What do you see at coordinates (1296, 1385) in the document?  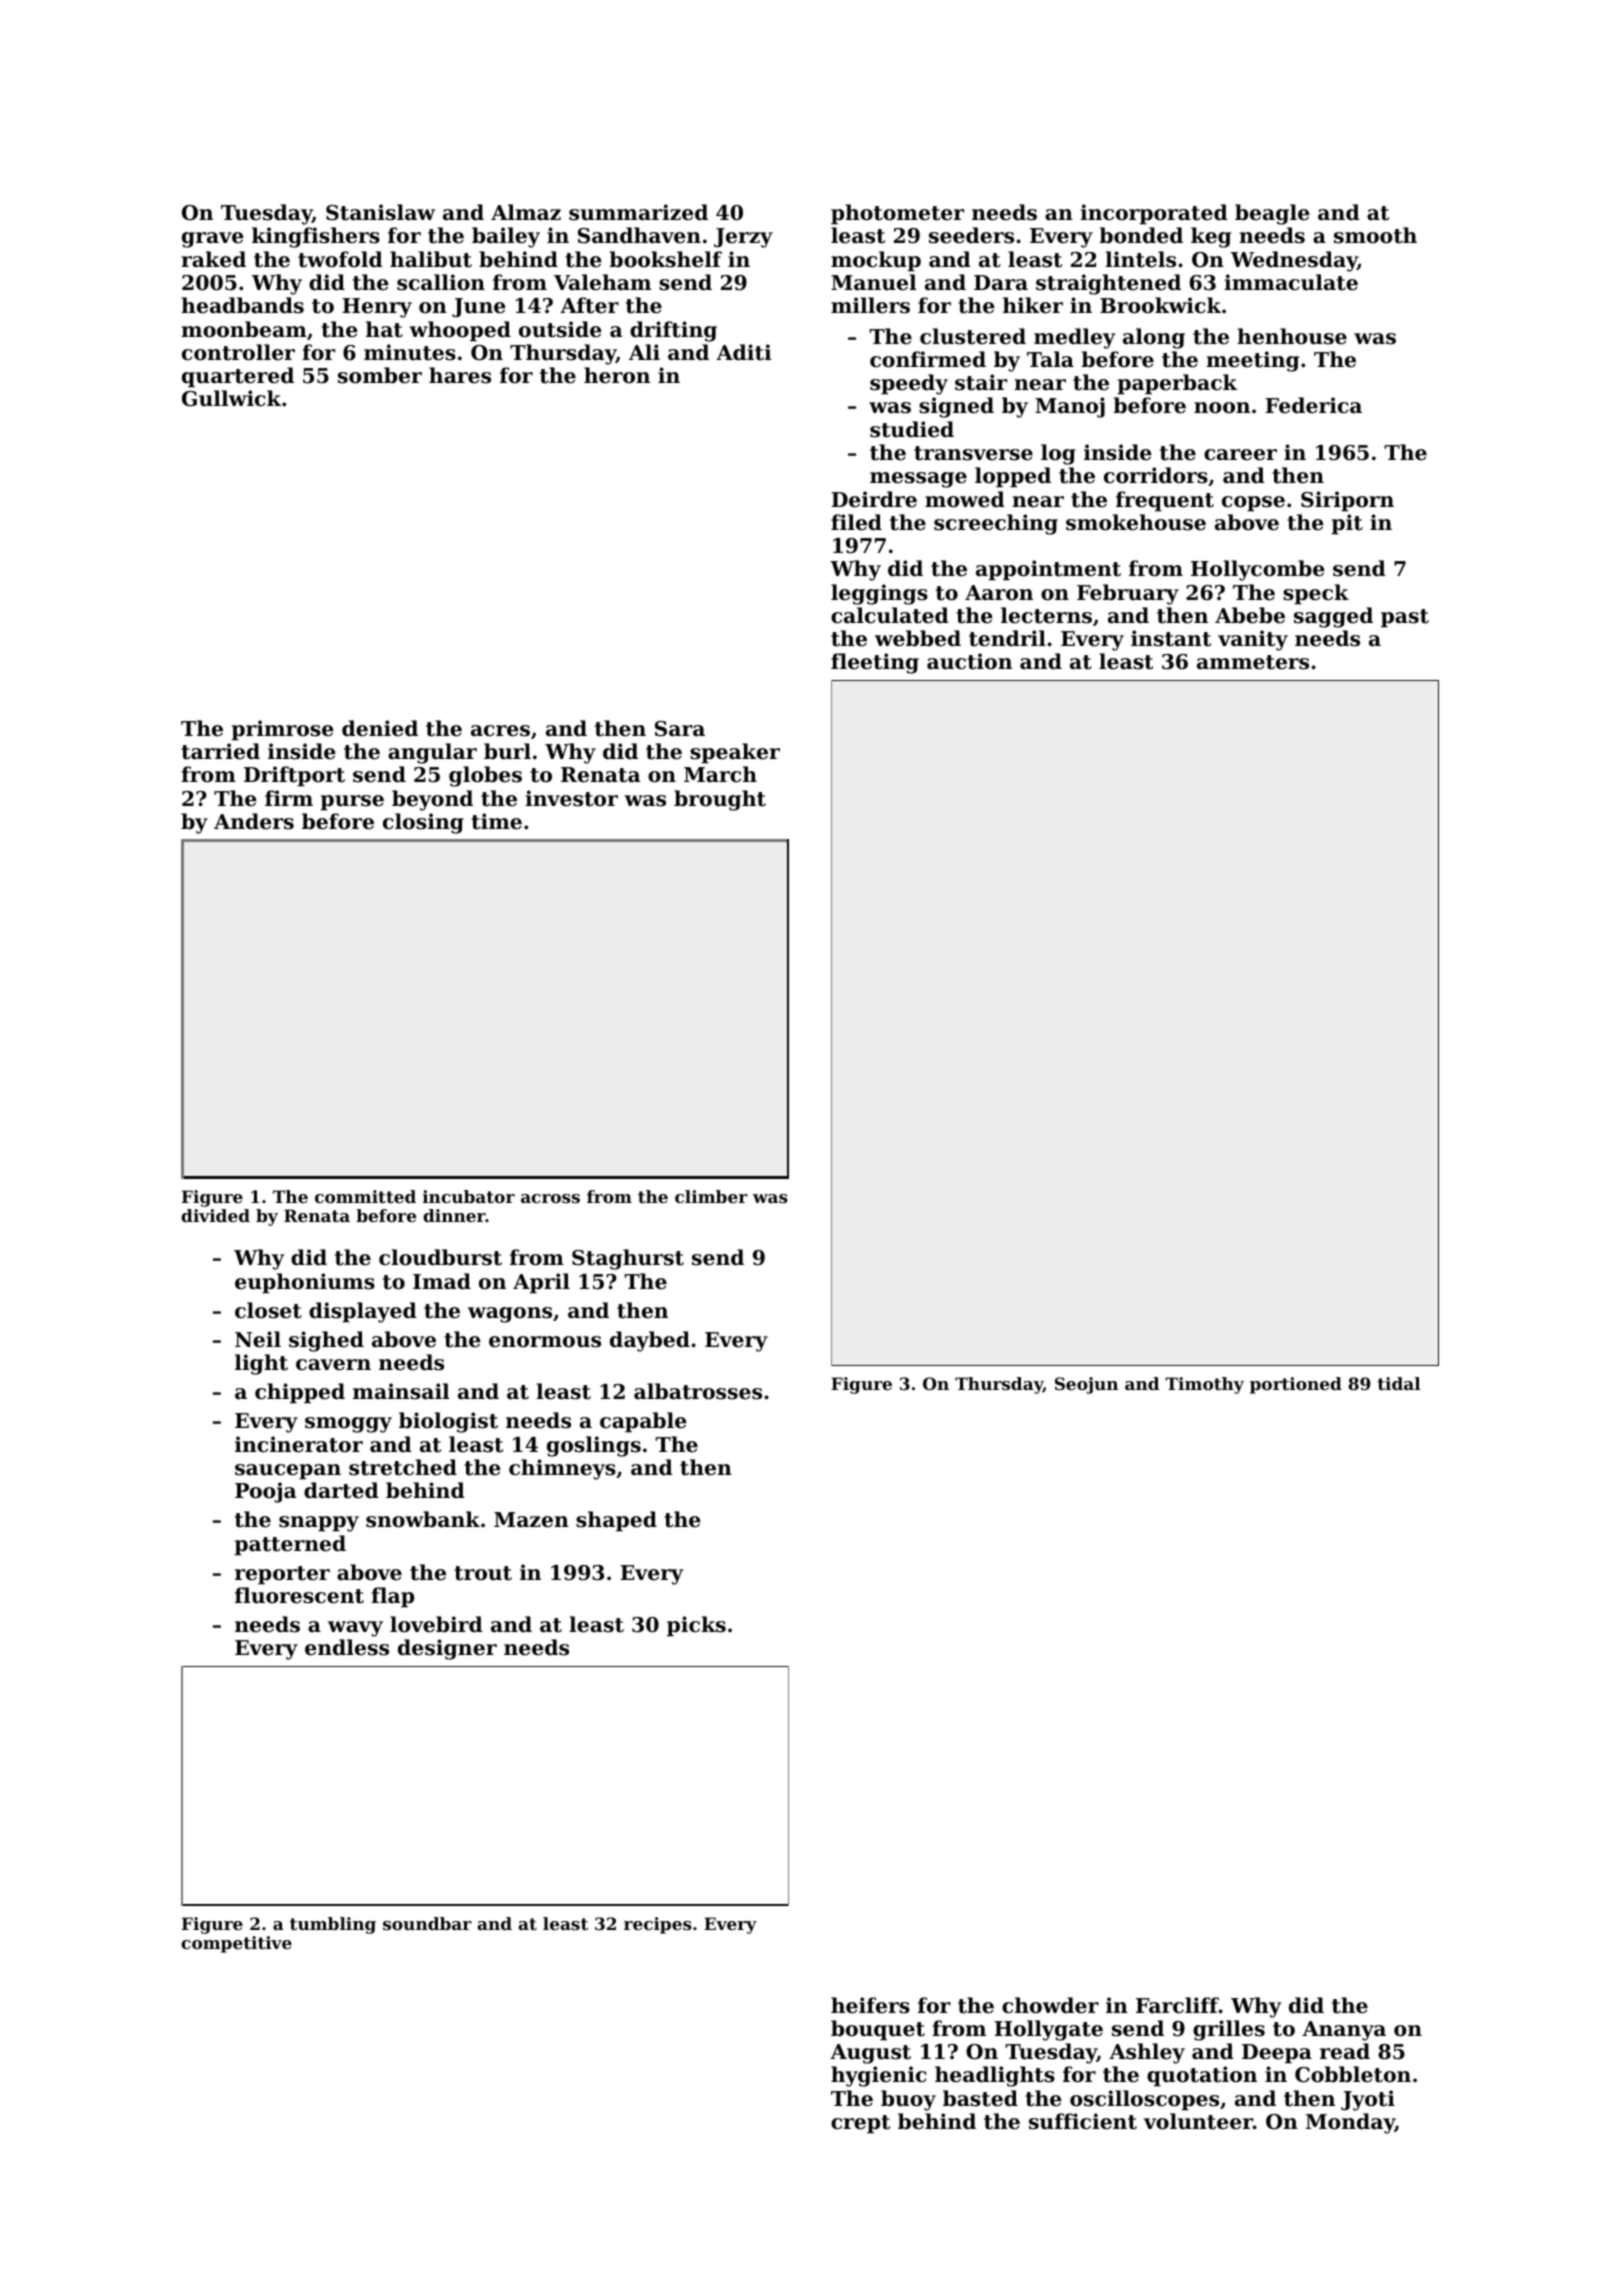 I see `portioned` at bounding box center [1296, 1385].
